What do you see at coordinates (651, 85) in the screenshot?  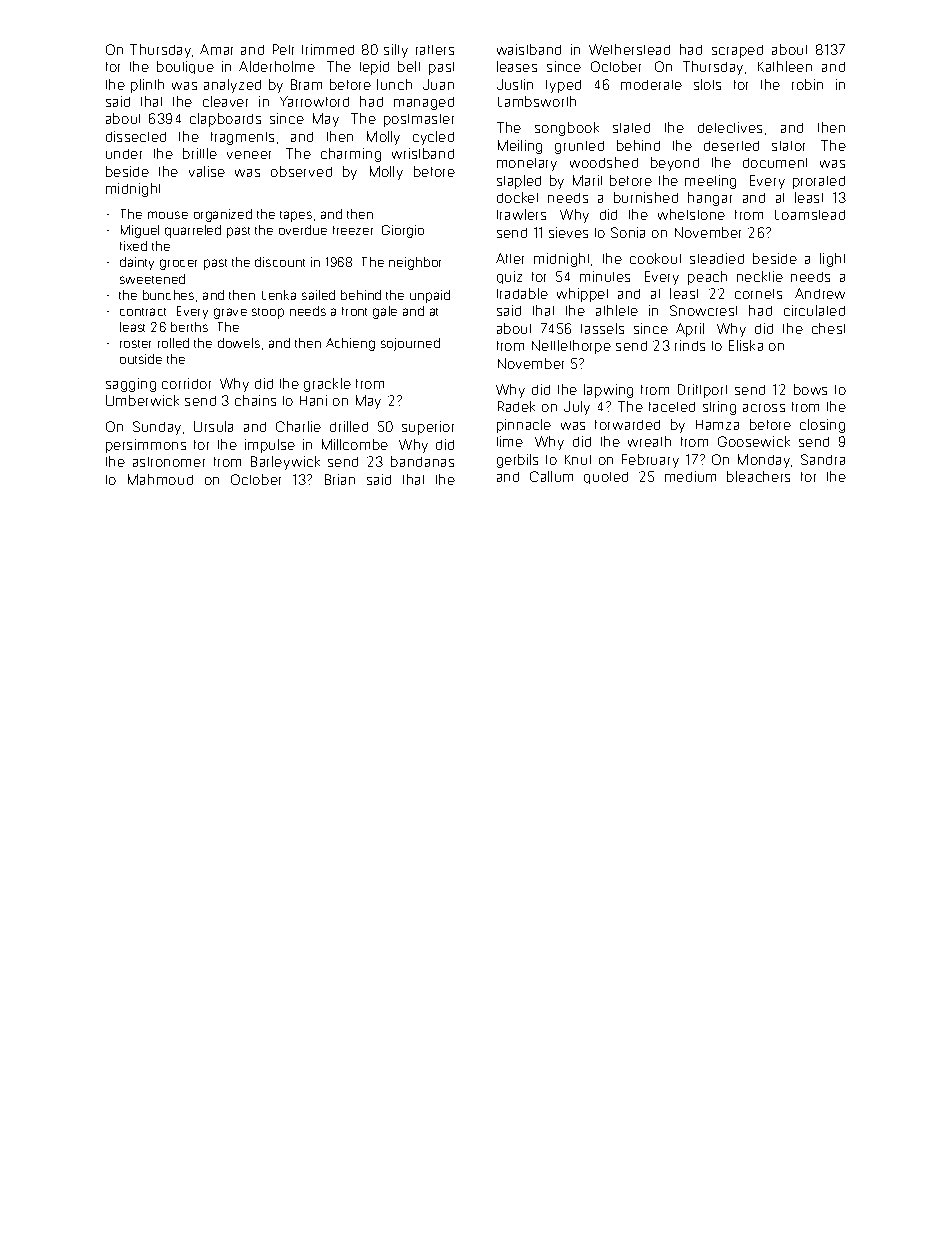 I see `moderate` at bounding box center [651, 85].
